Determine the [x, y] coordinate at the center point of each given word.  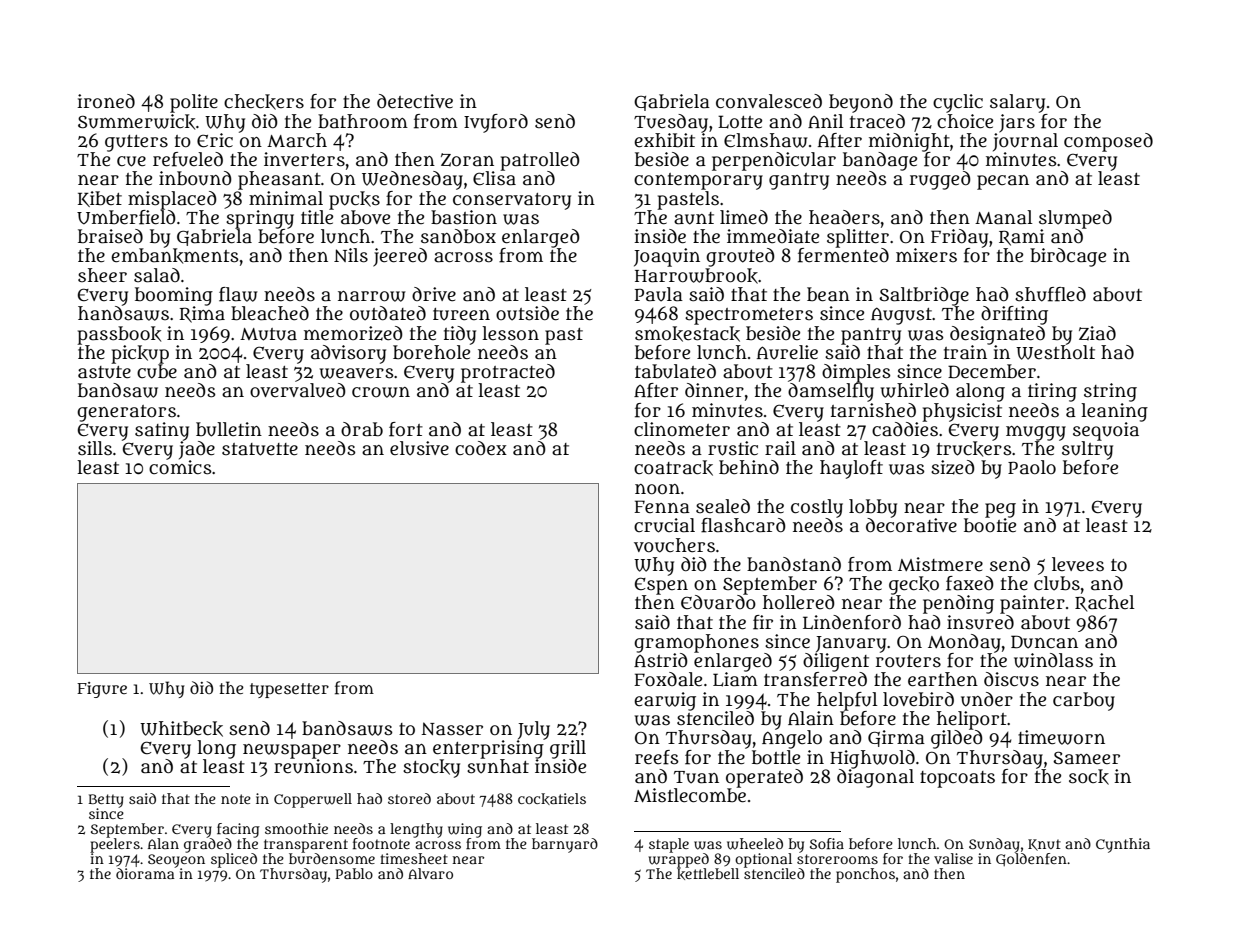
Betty [106, 801]
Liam [735, 679]
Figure [102, 690]
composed [1108, 142]
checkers [264, 102]
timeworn [1061, 737]
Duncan [1044, 642]
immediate [773, 236]
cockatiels [552, 799]
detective [415, 101]
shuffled [1050, 294]
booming [174, 296]
